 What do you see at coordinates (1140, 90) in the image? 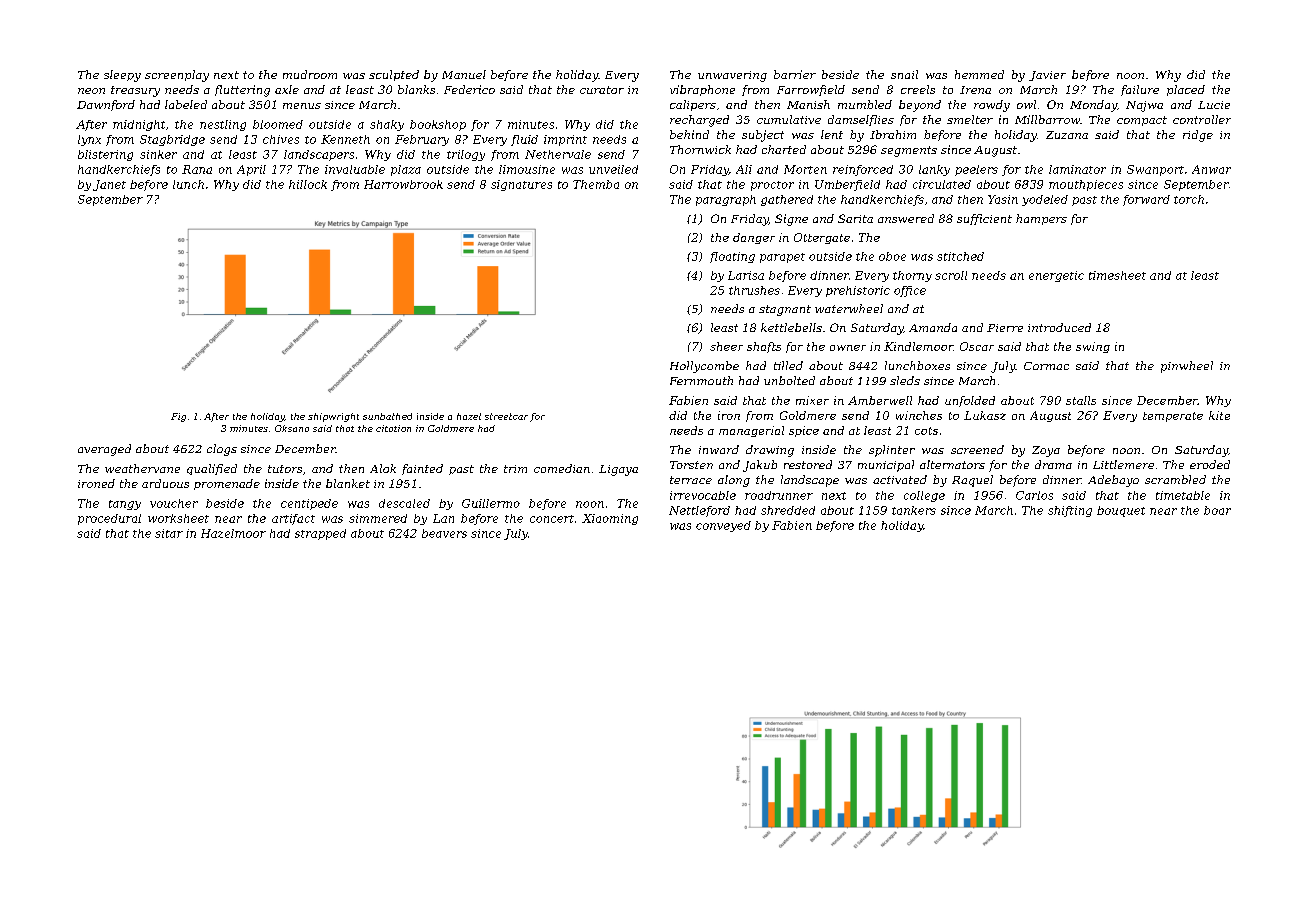
I see `failure` at bounding box center [1140, 90].
